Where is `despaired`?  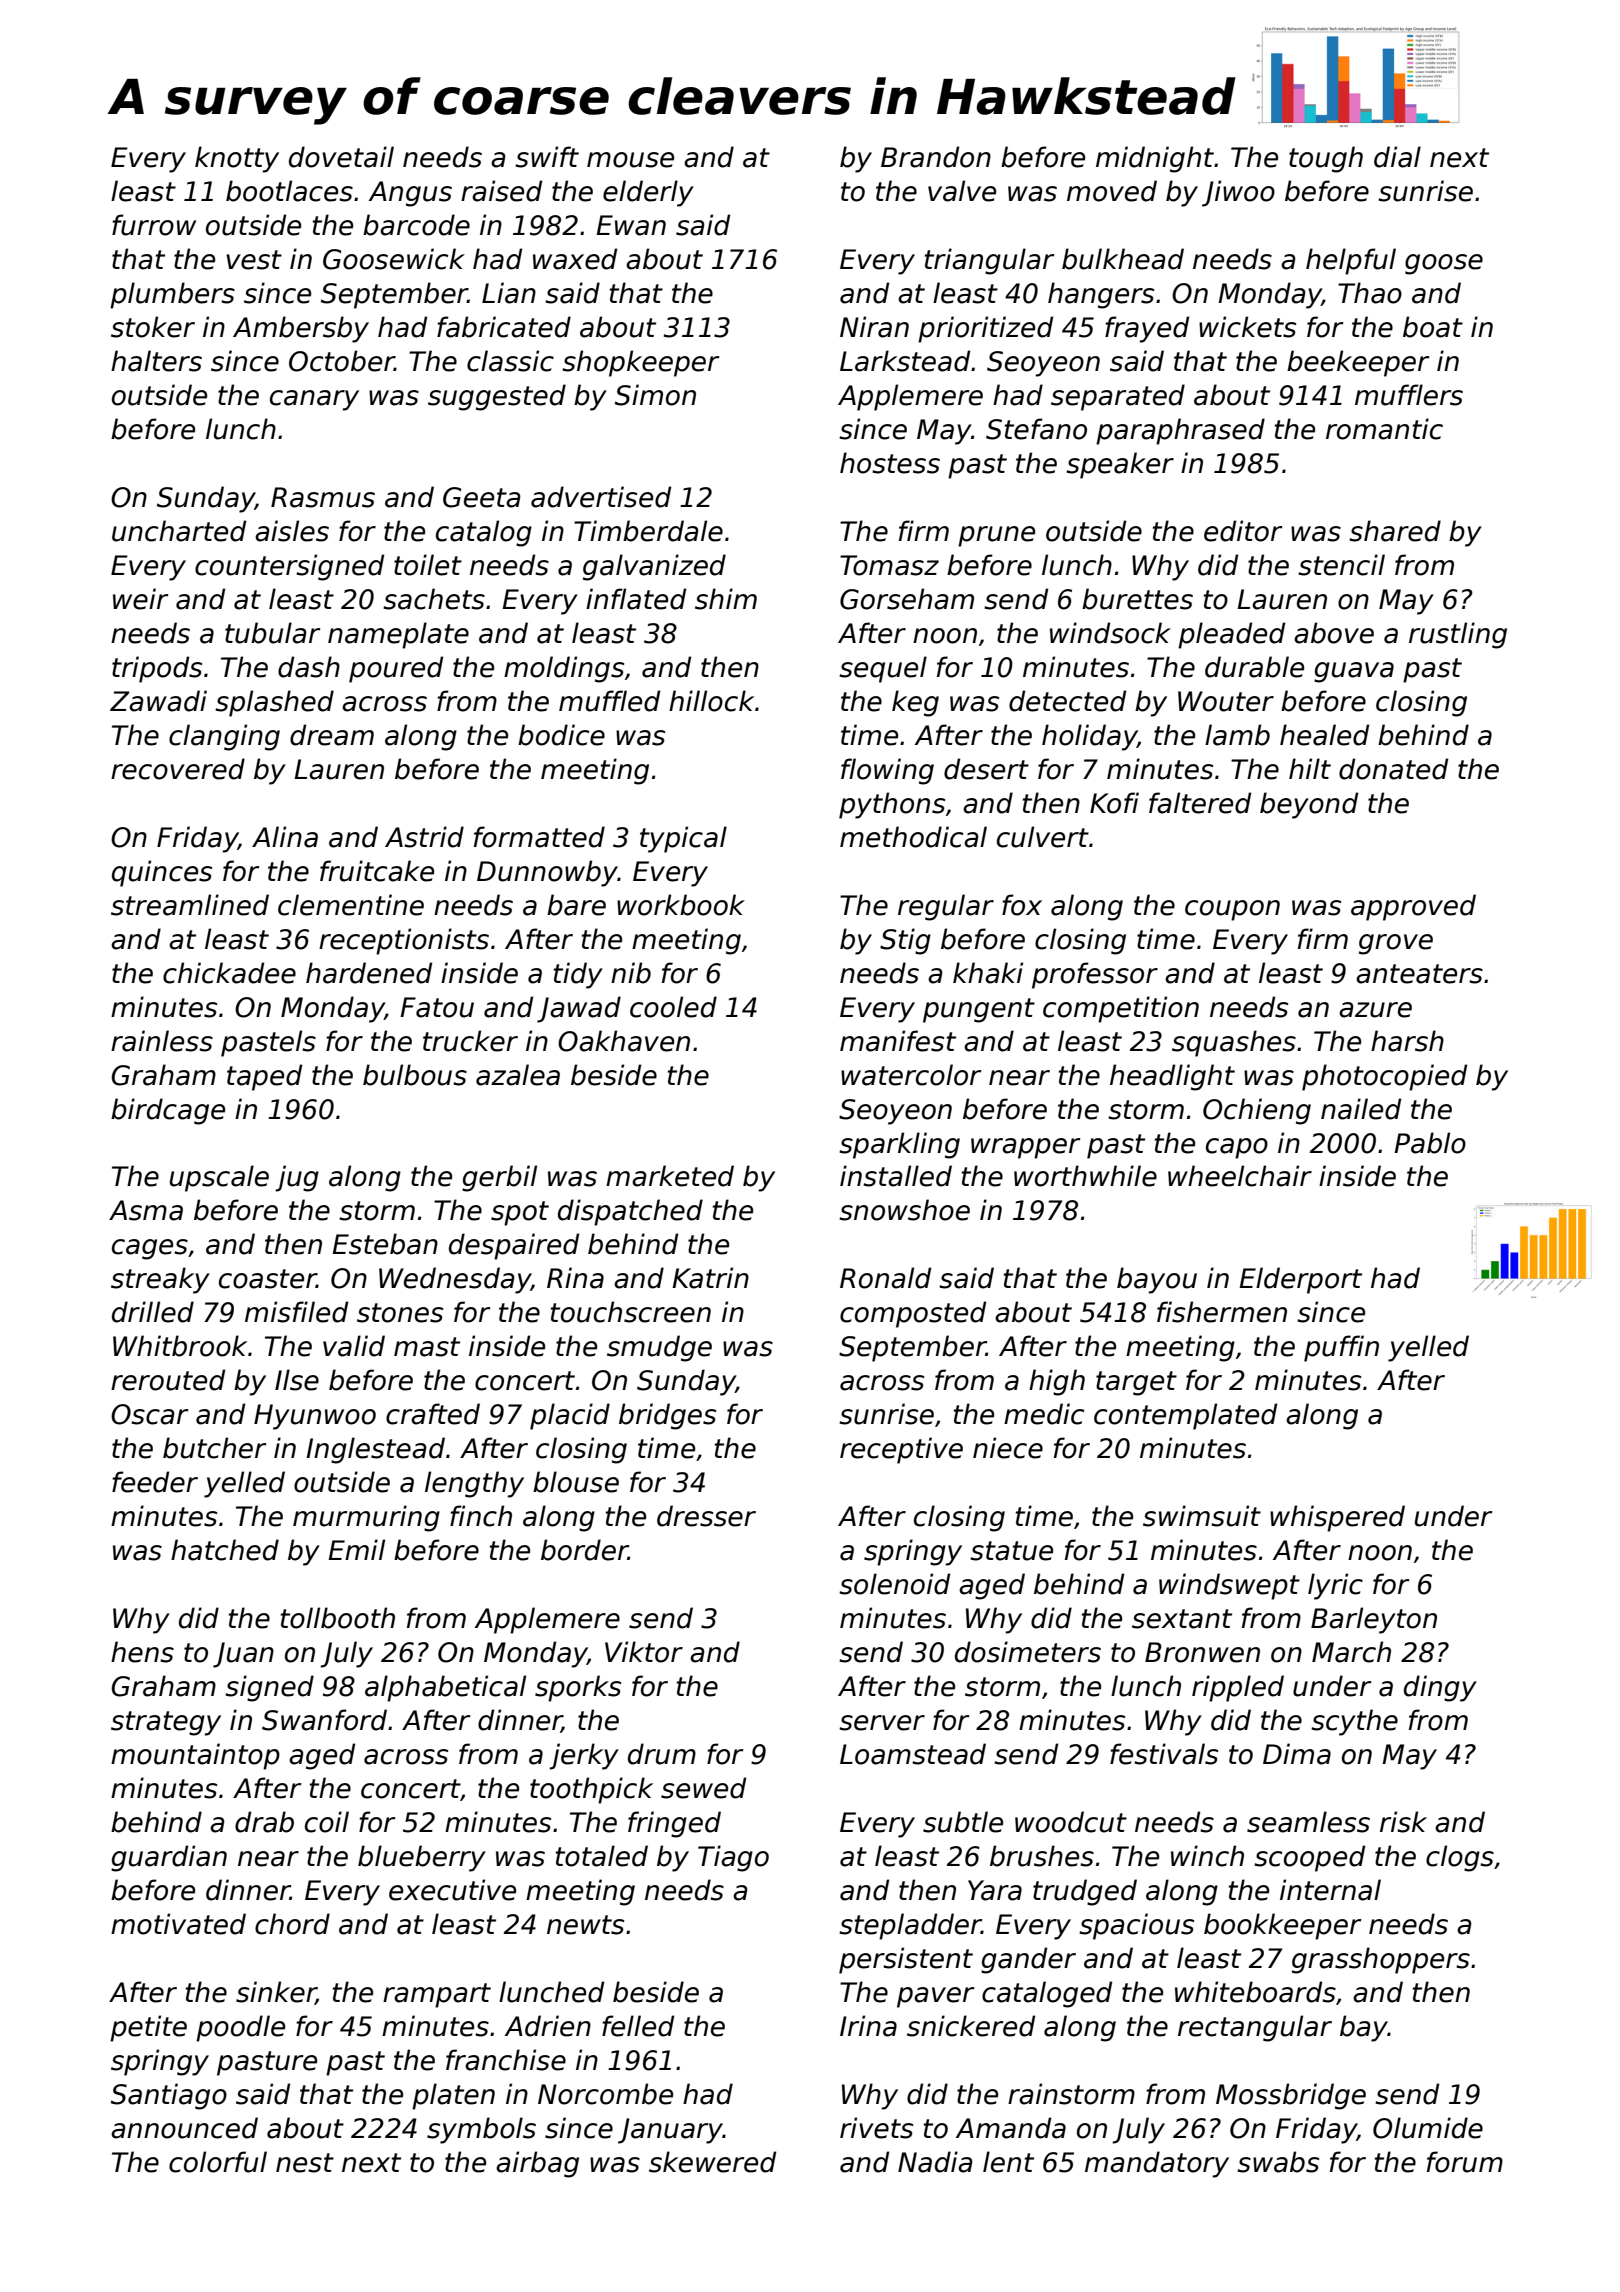 despaired is located at coordinates (514, 1246).
